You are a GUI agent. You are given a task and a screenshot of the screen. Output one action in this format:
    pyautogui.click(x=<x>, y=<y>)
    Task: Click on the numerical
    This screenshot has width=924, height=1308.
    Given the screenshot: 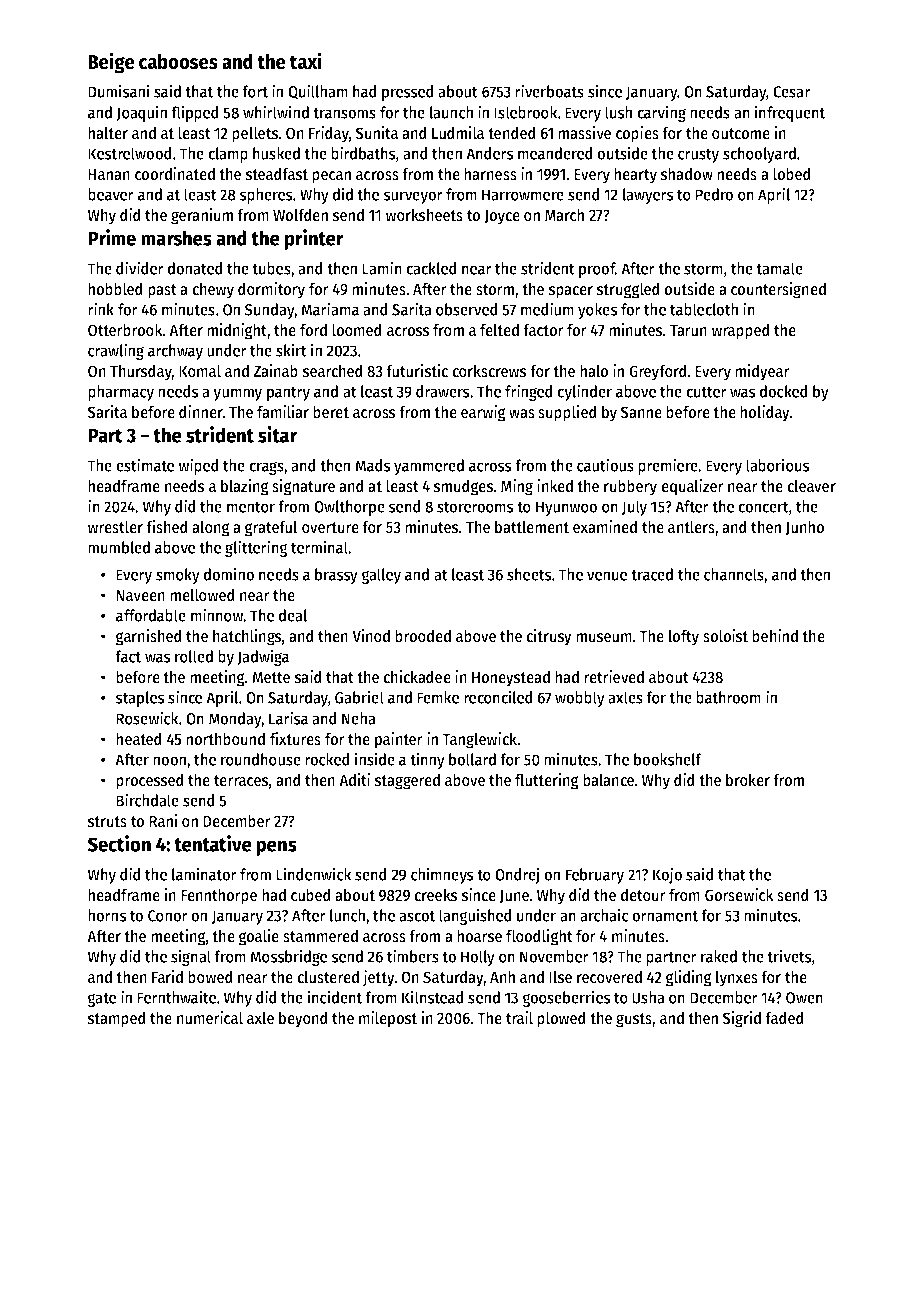 What is the action you would take?
    pyautogui.click(x=210, y=1018)
